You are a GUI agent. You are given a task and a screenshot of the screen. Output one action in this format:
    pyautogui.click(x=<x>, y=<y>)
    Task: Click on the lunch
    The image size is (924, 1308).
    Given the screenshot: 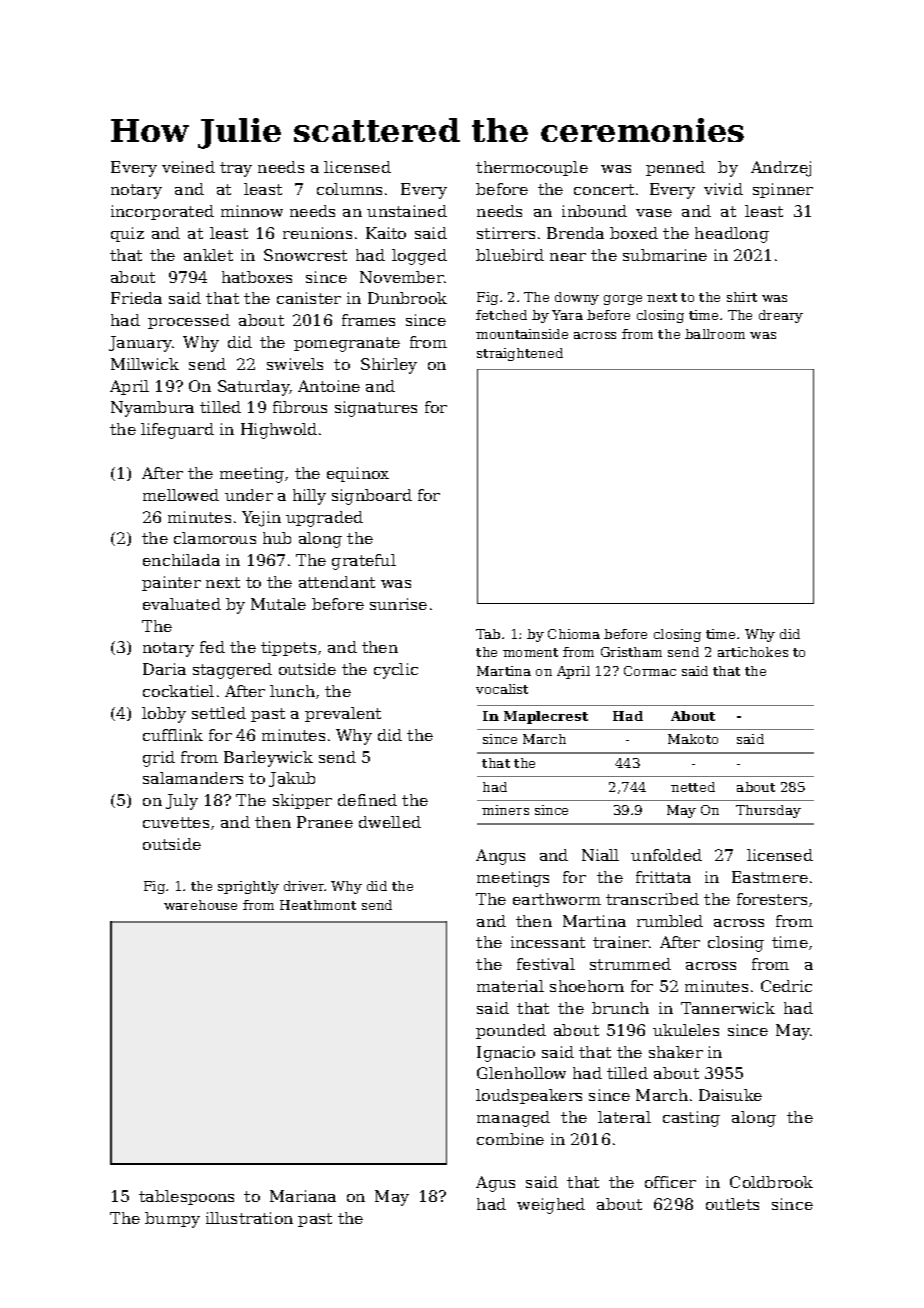 What is the action you would take?
    pyautogui.click(x=292, y=691)
